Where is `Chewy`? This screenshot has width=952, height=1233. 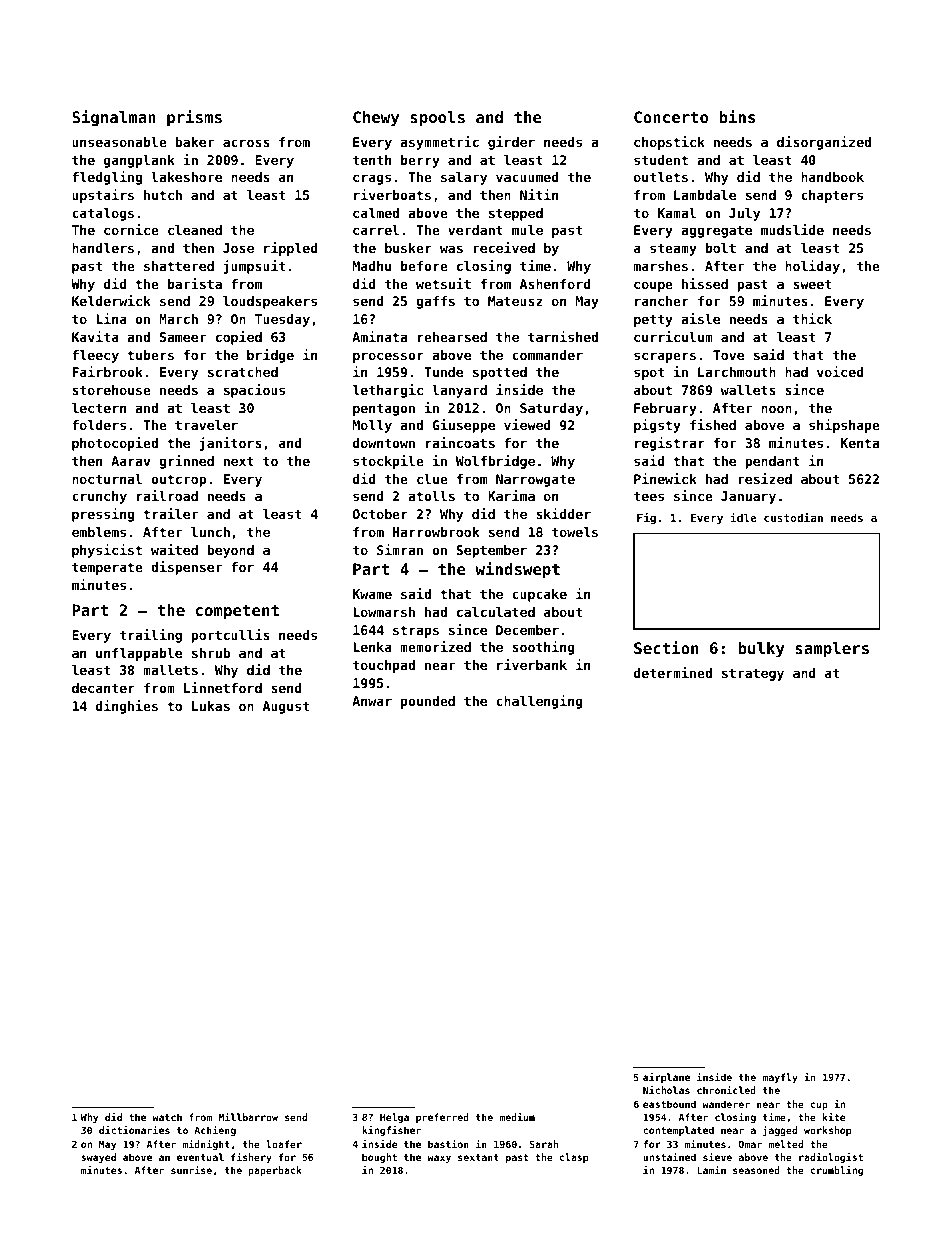 Chewy is located at coordinates (376, 119).
